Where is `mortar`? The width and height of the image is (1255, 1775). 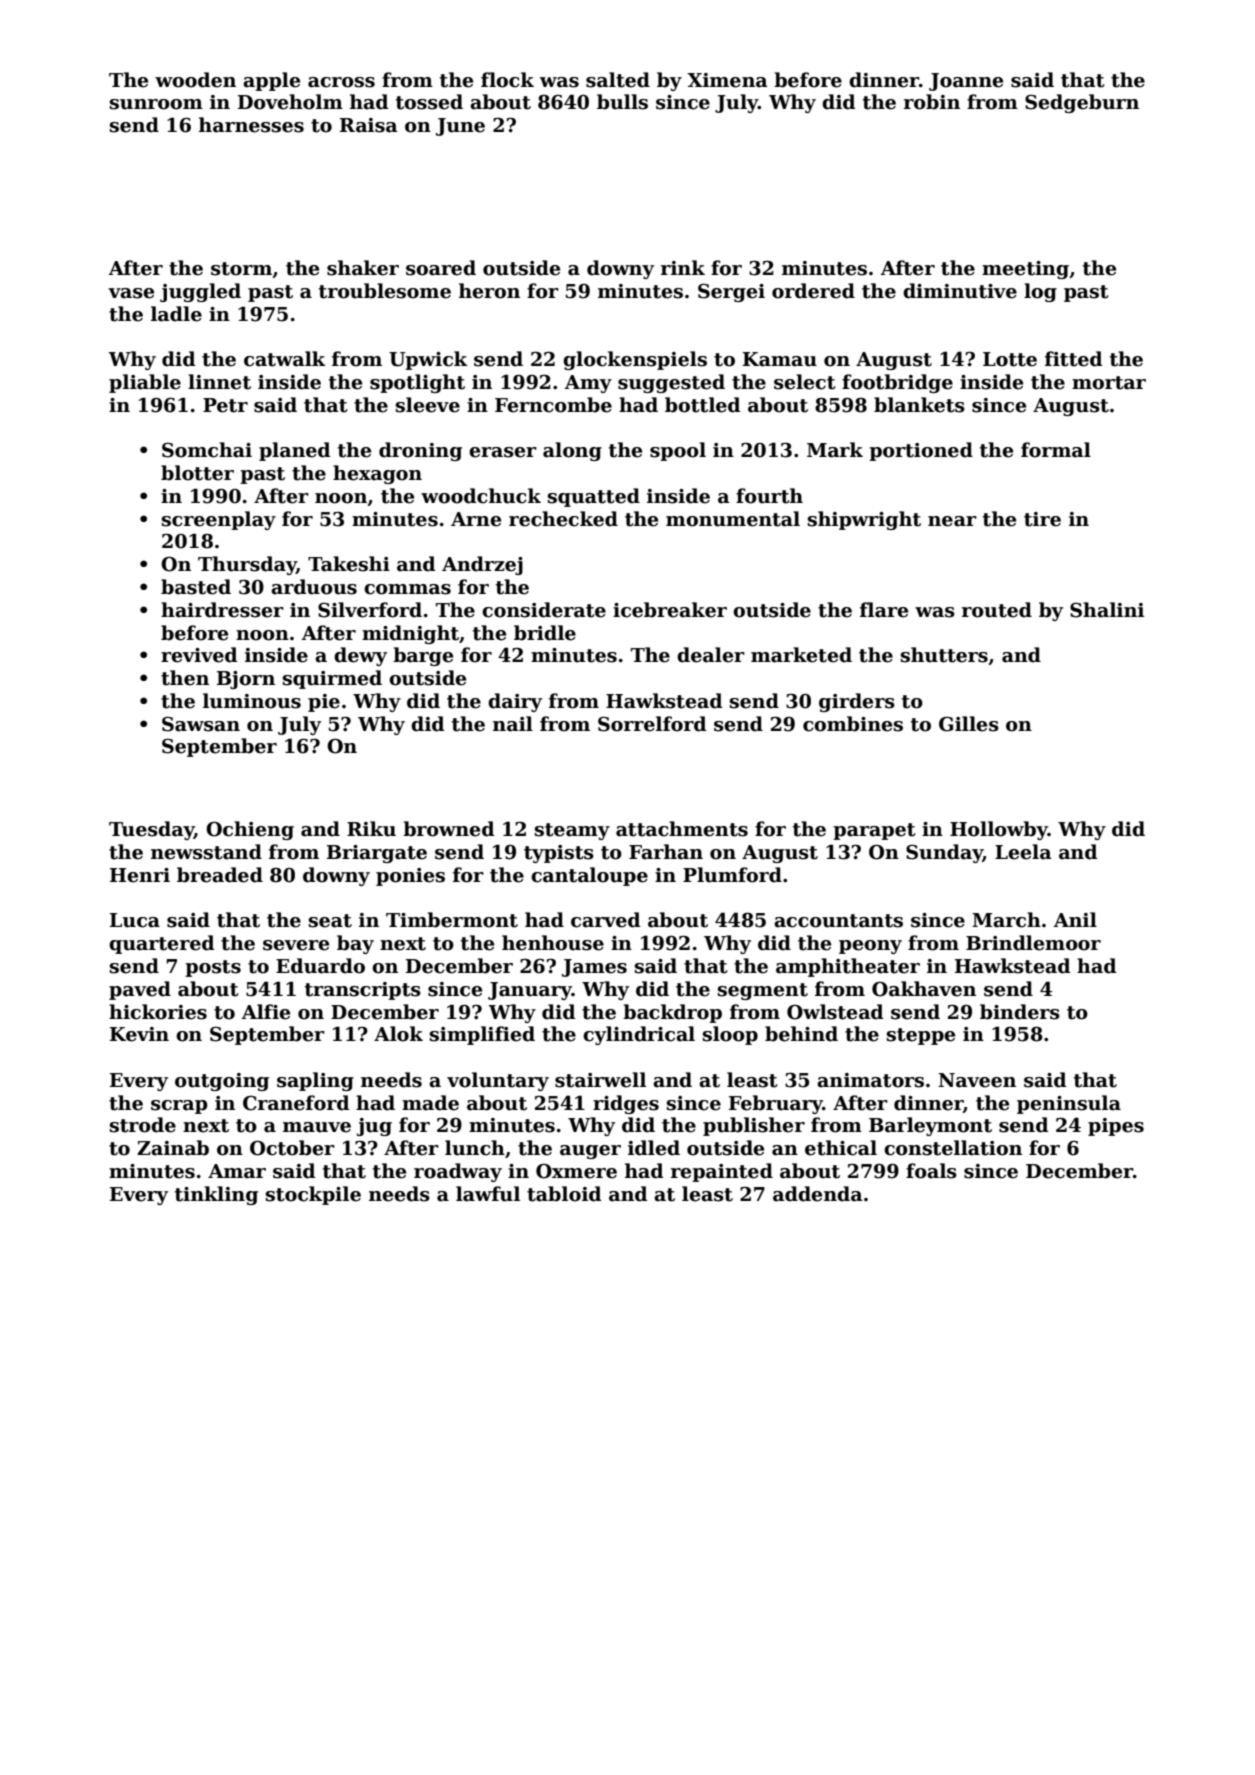
mortar is located at coordinates (1109, 383).
